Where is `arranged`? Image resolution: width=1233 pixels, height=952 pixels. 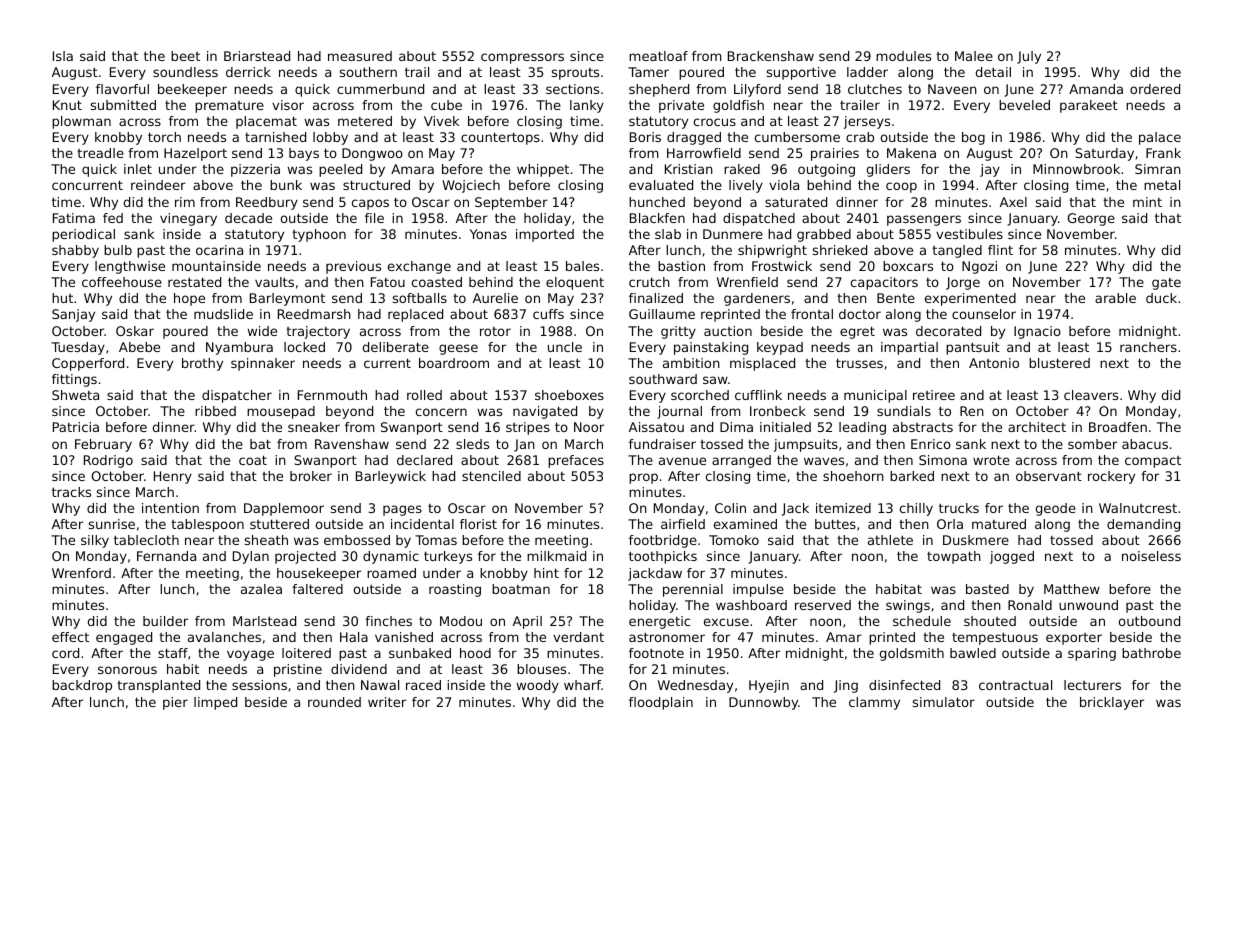 arranged is located at coordinates (741, 461).
